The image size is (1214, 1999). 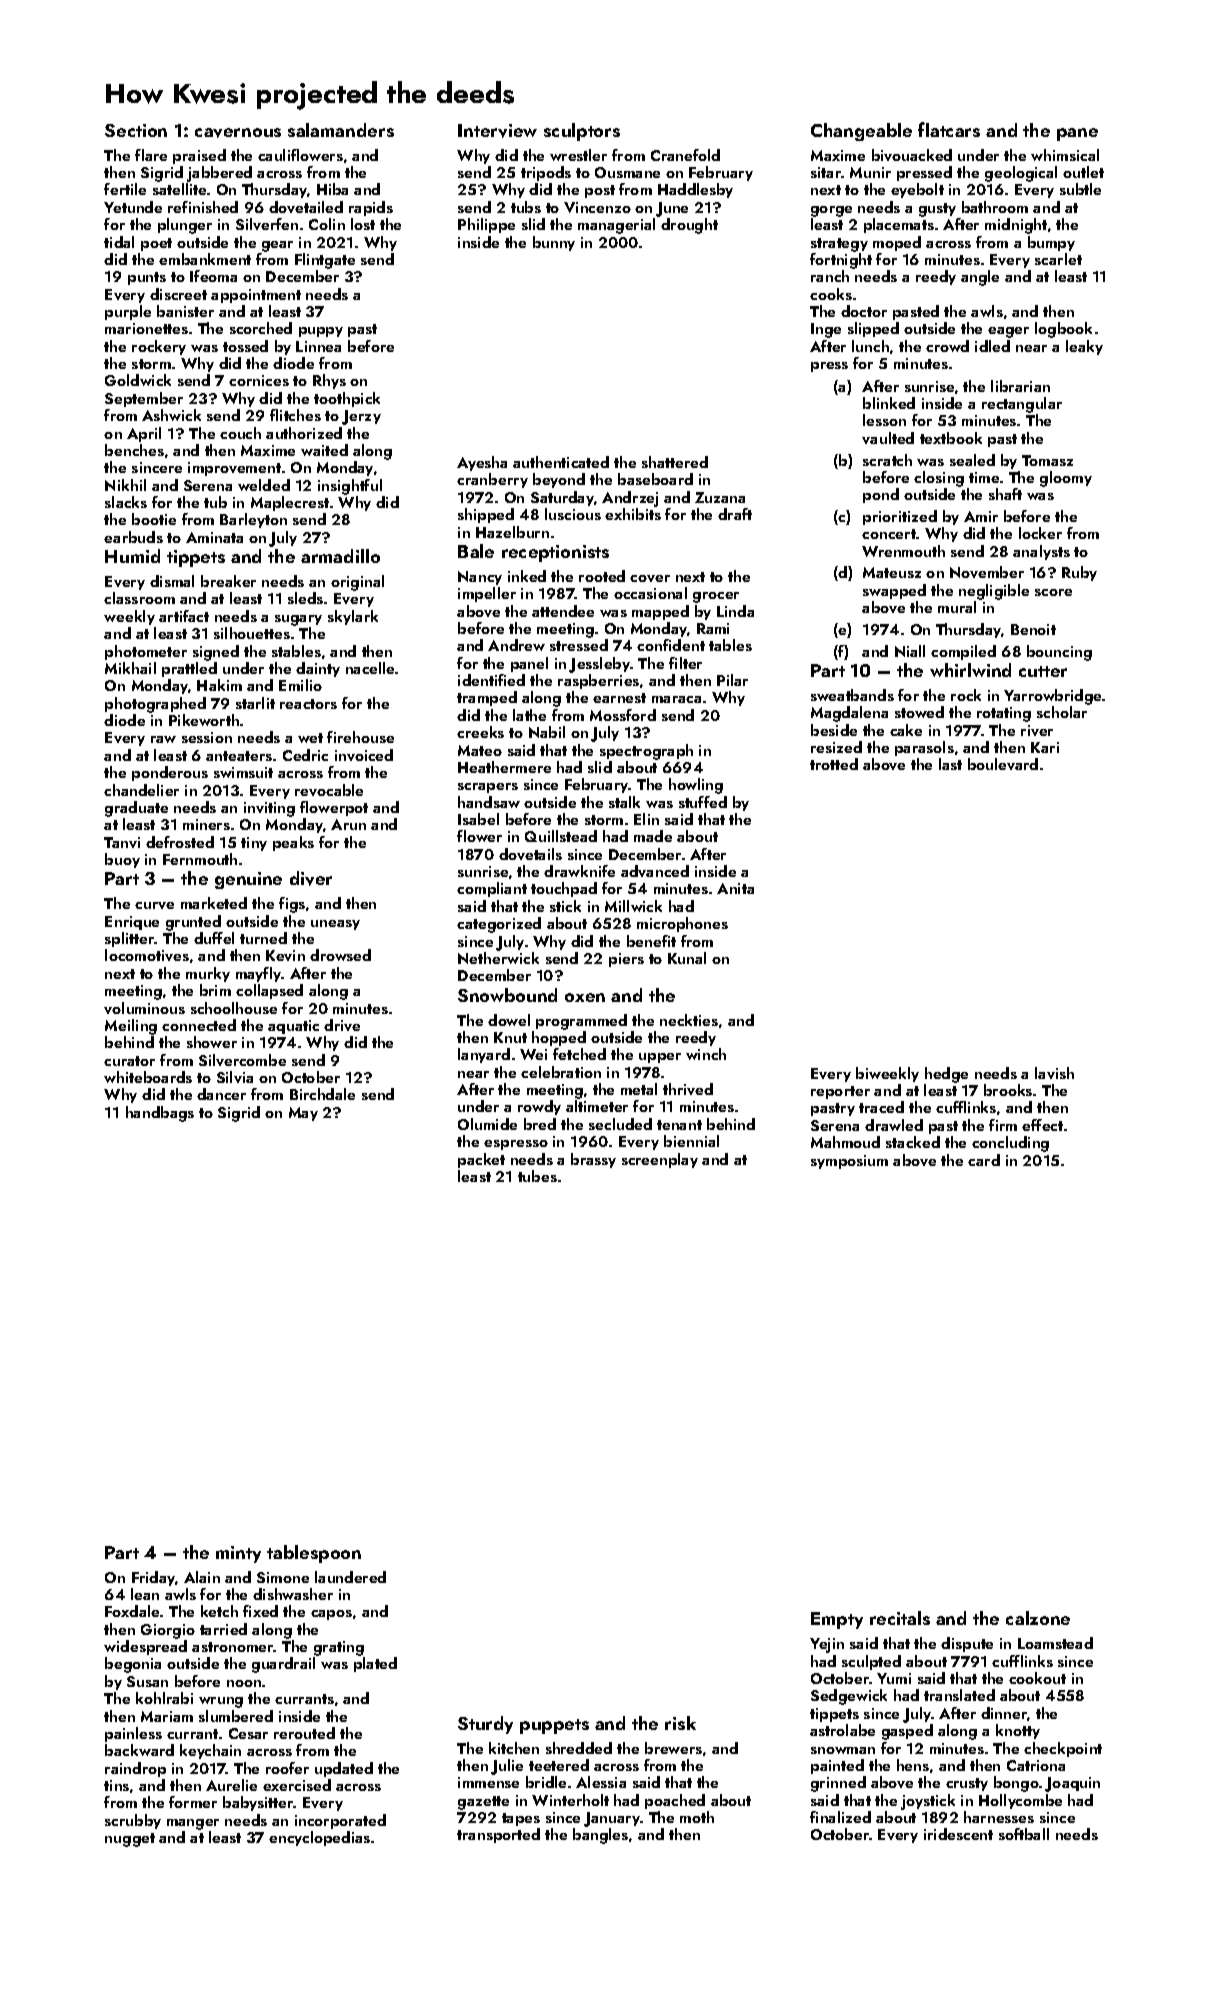 I want to click on Kari, so click(x=1045, y=747).
